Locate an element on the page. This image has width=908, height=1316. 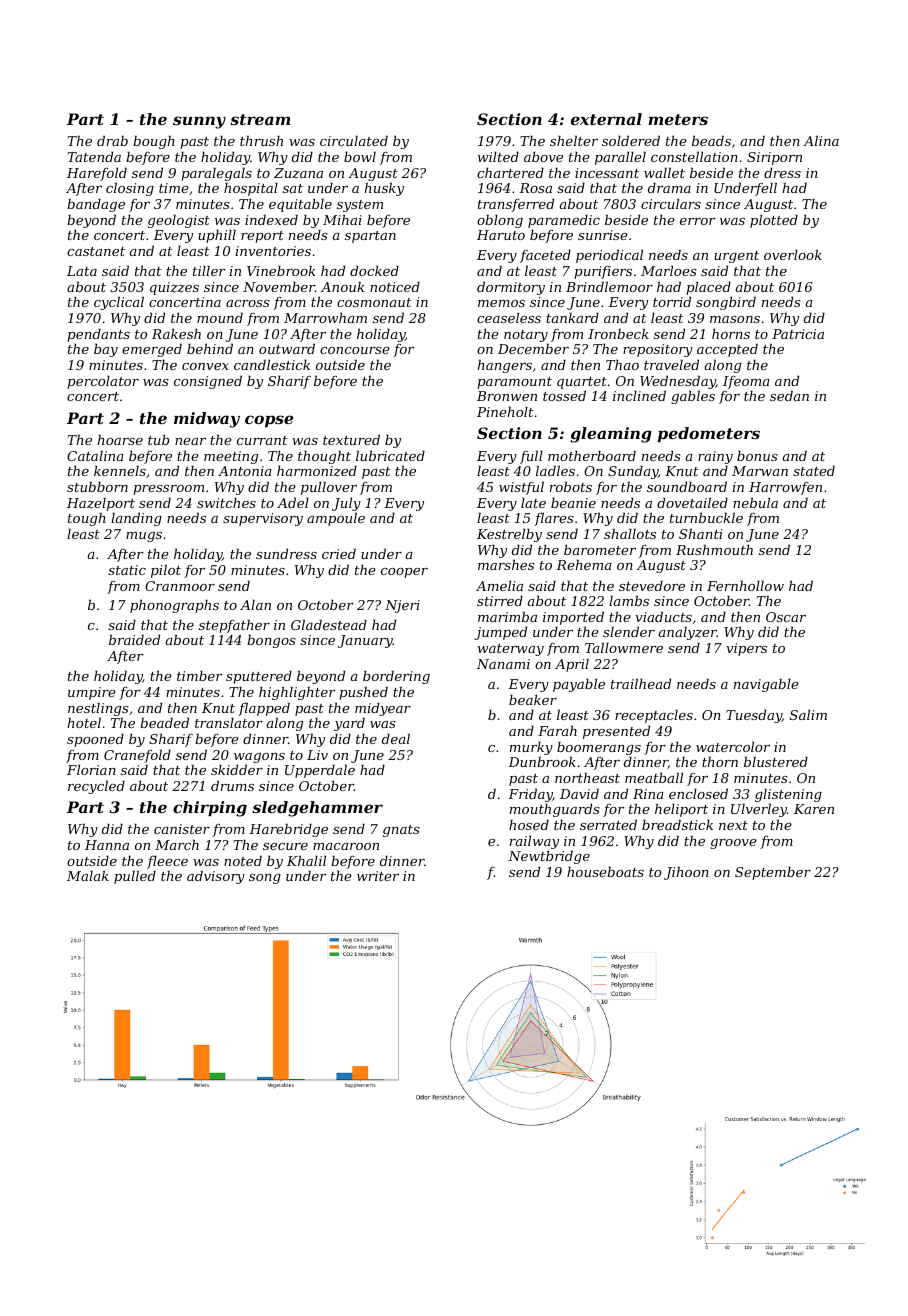
Siriporn is located at coordinates (774, 158).
